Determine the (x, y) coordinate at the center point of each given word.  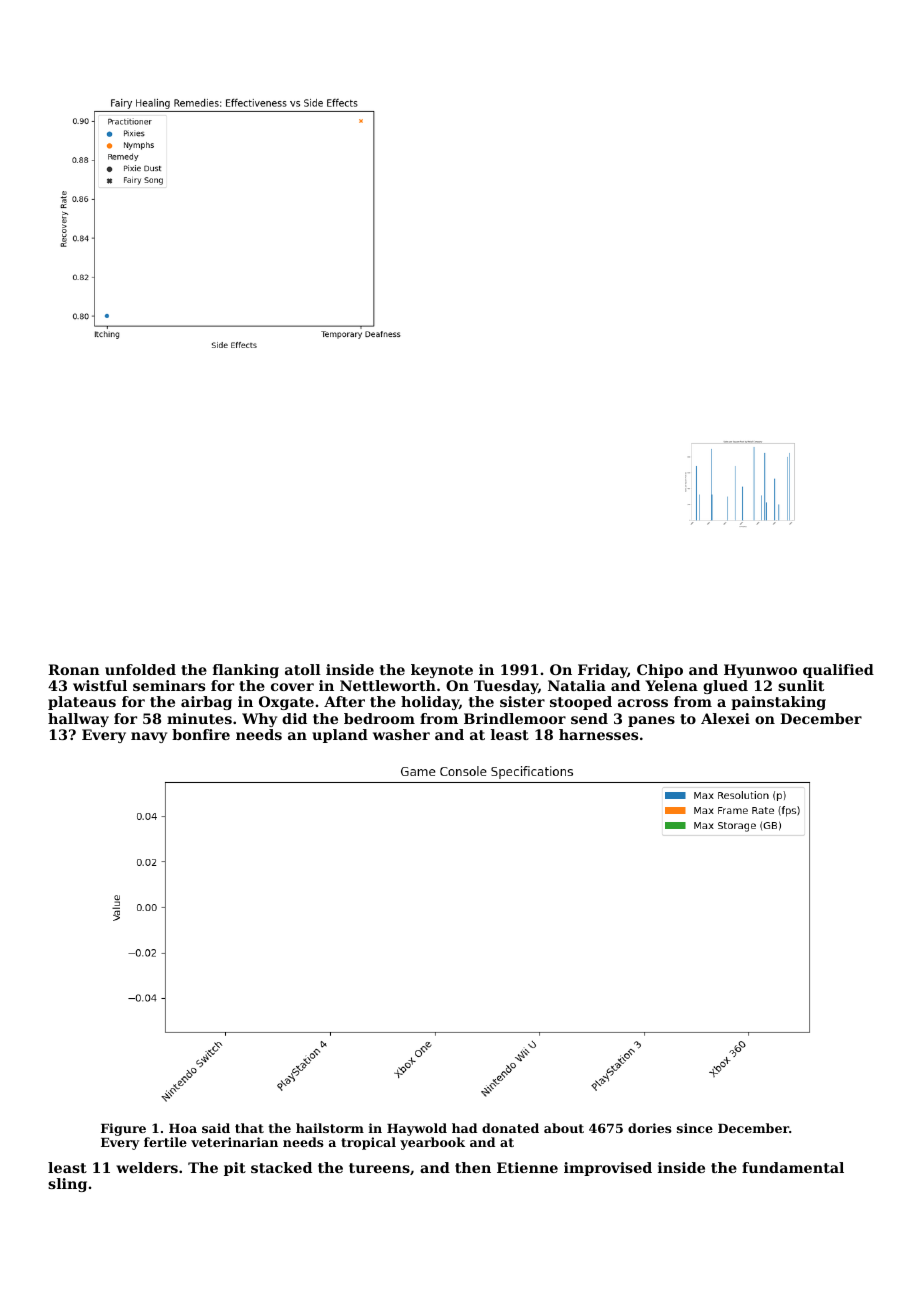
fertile (165, 1142)
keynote (442, 671)
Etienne (527, 1167)
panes (651, 721)
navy (149, 737)
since (695, 1128)
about (564, 1128)
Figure (123, 1129)
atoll (303, 669)
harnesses (598, 734)
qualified (838, 671)
